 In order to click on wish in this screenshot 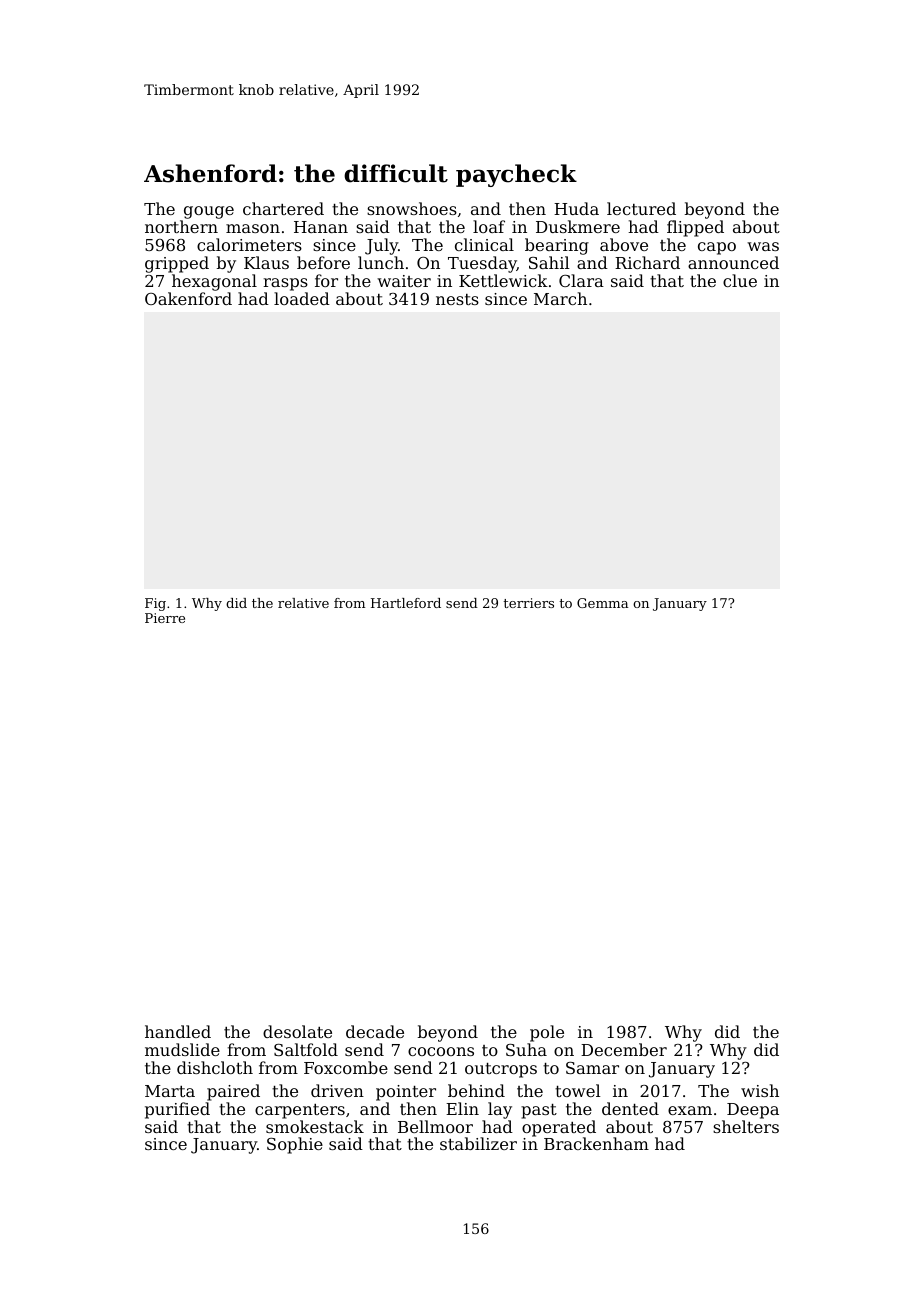, I will do `click(760, 1090)`.
